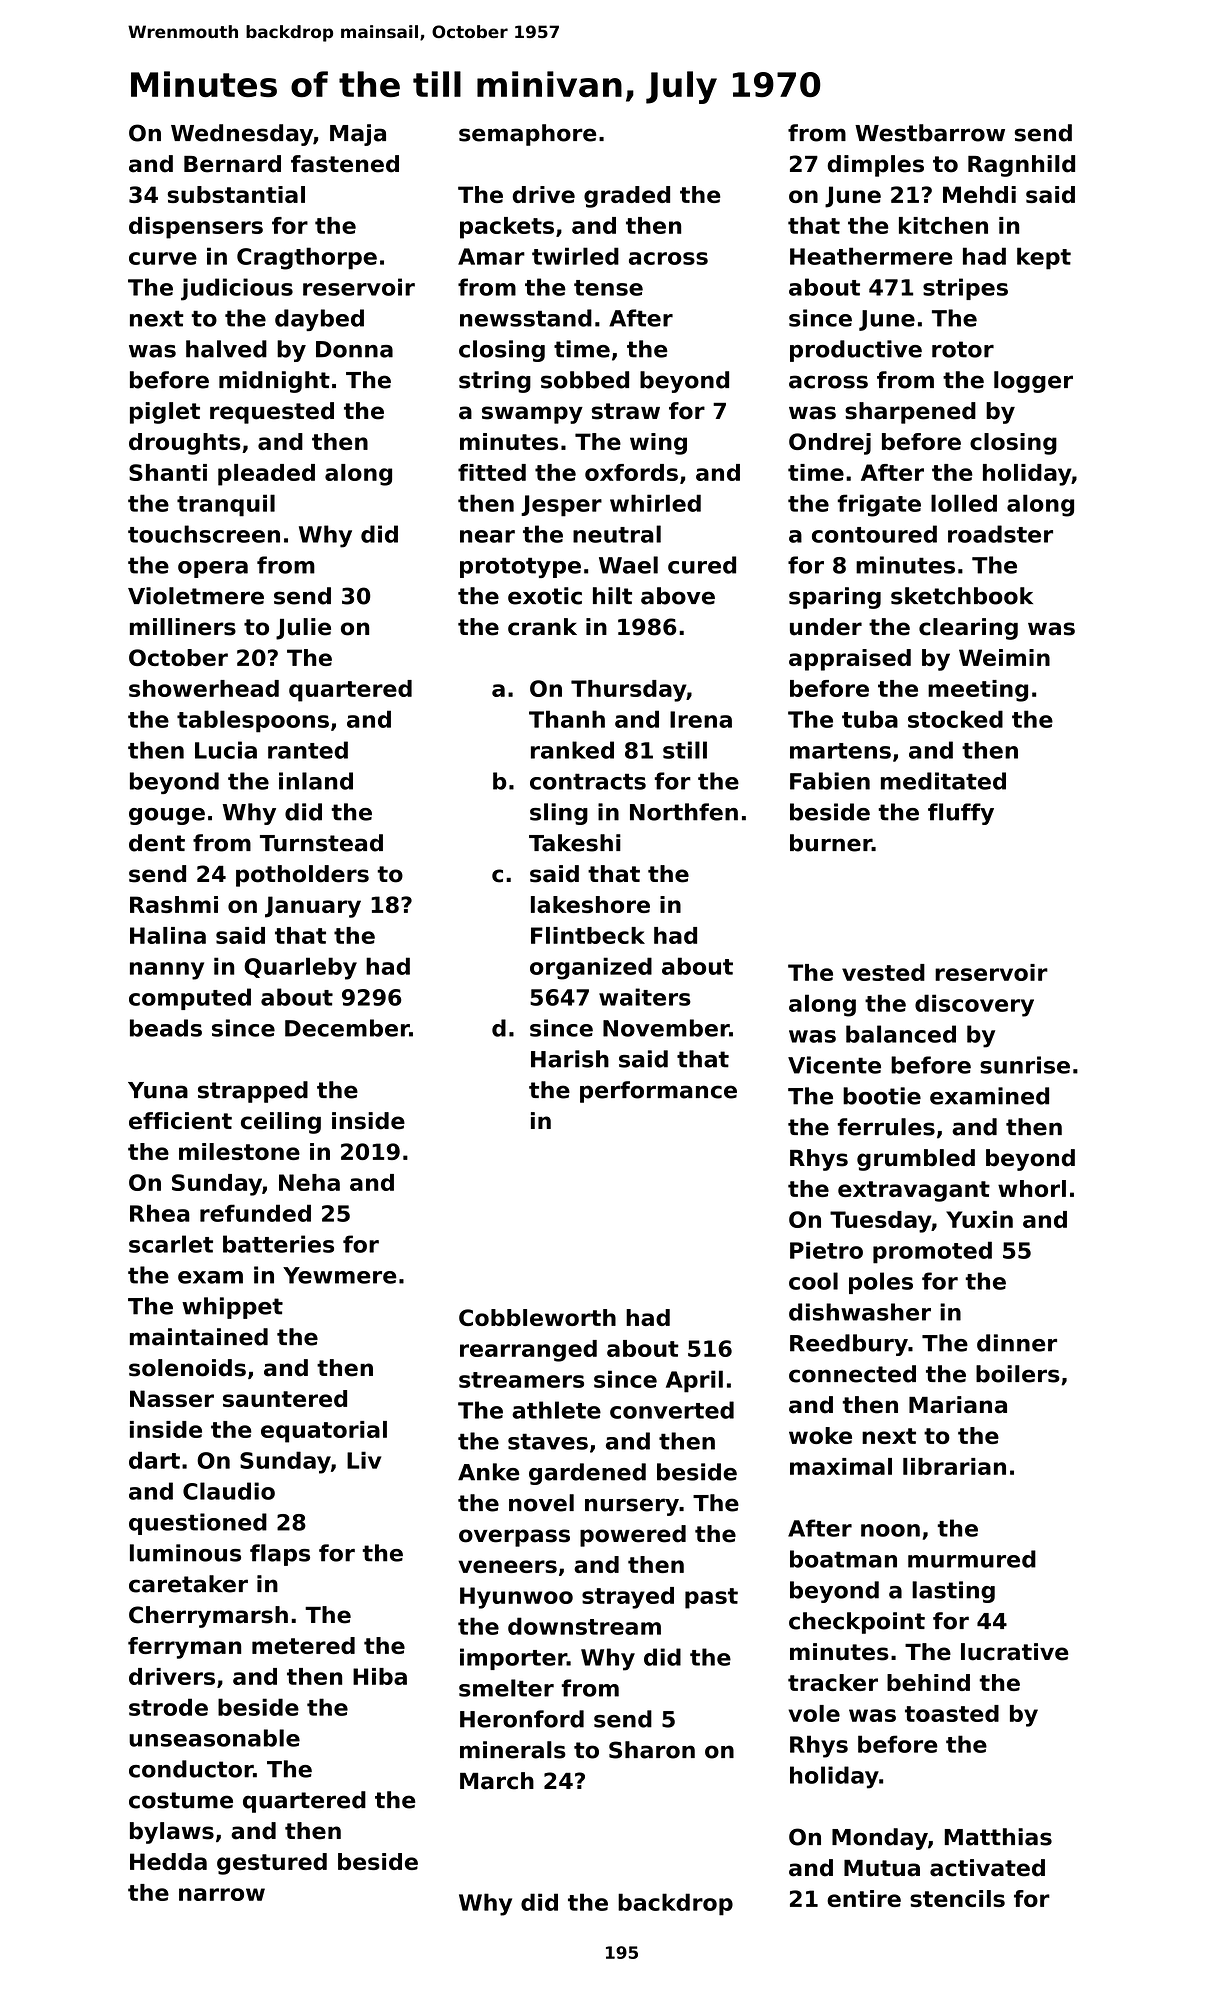 The height and width of the document is (1990, 1208). What do you see at coordinates (567, 719) in the document?
I see `Thanh` at bounding box center [567, 719].
